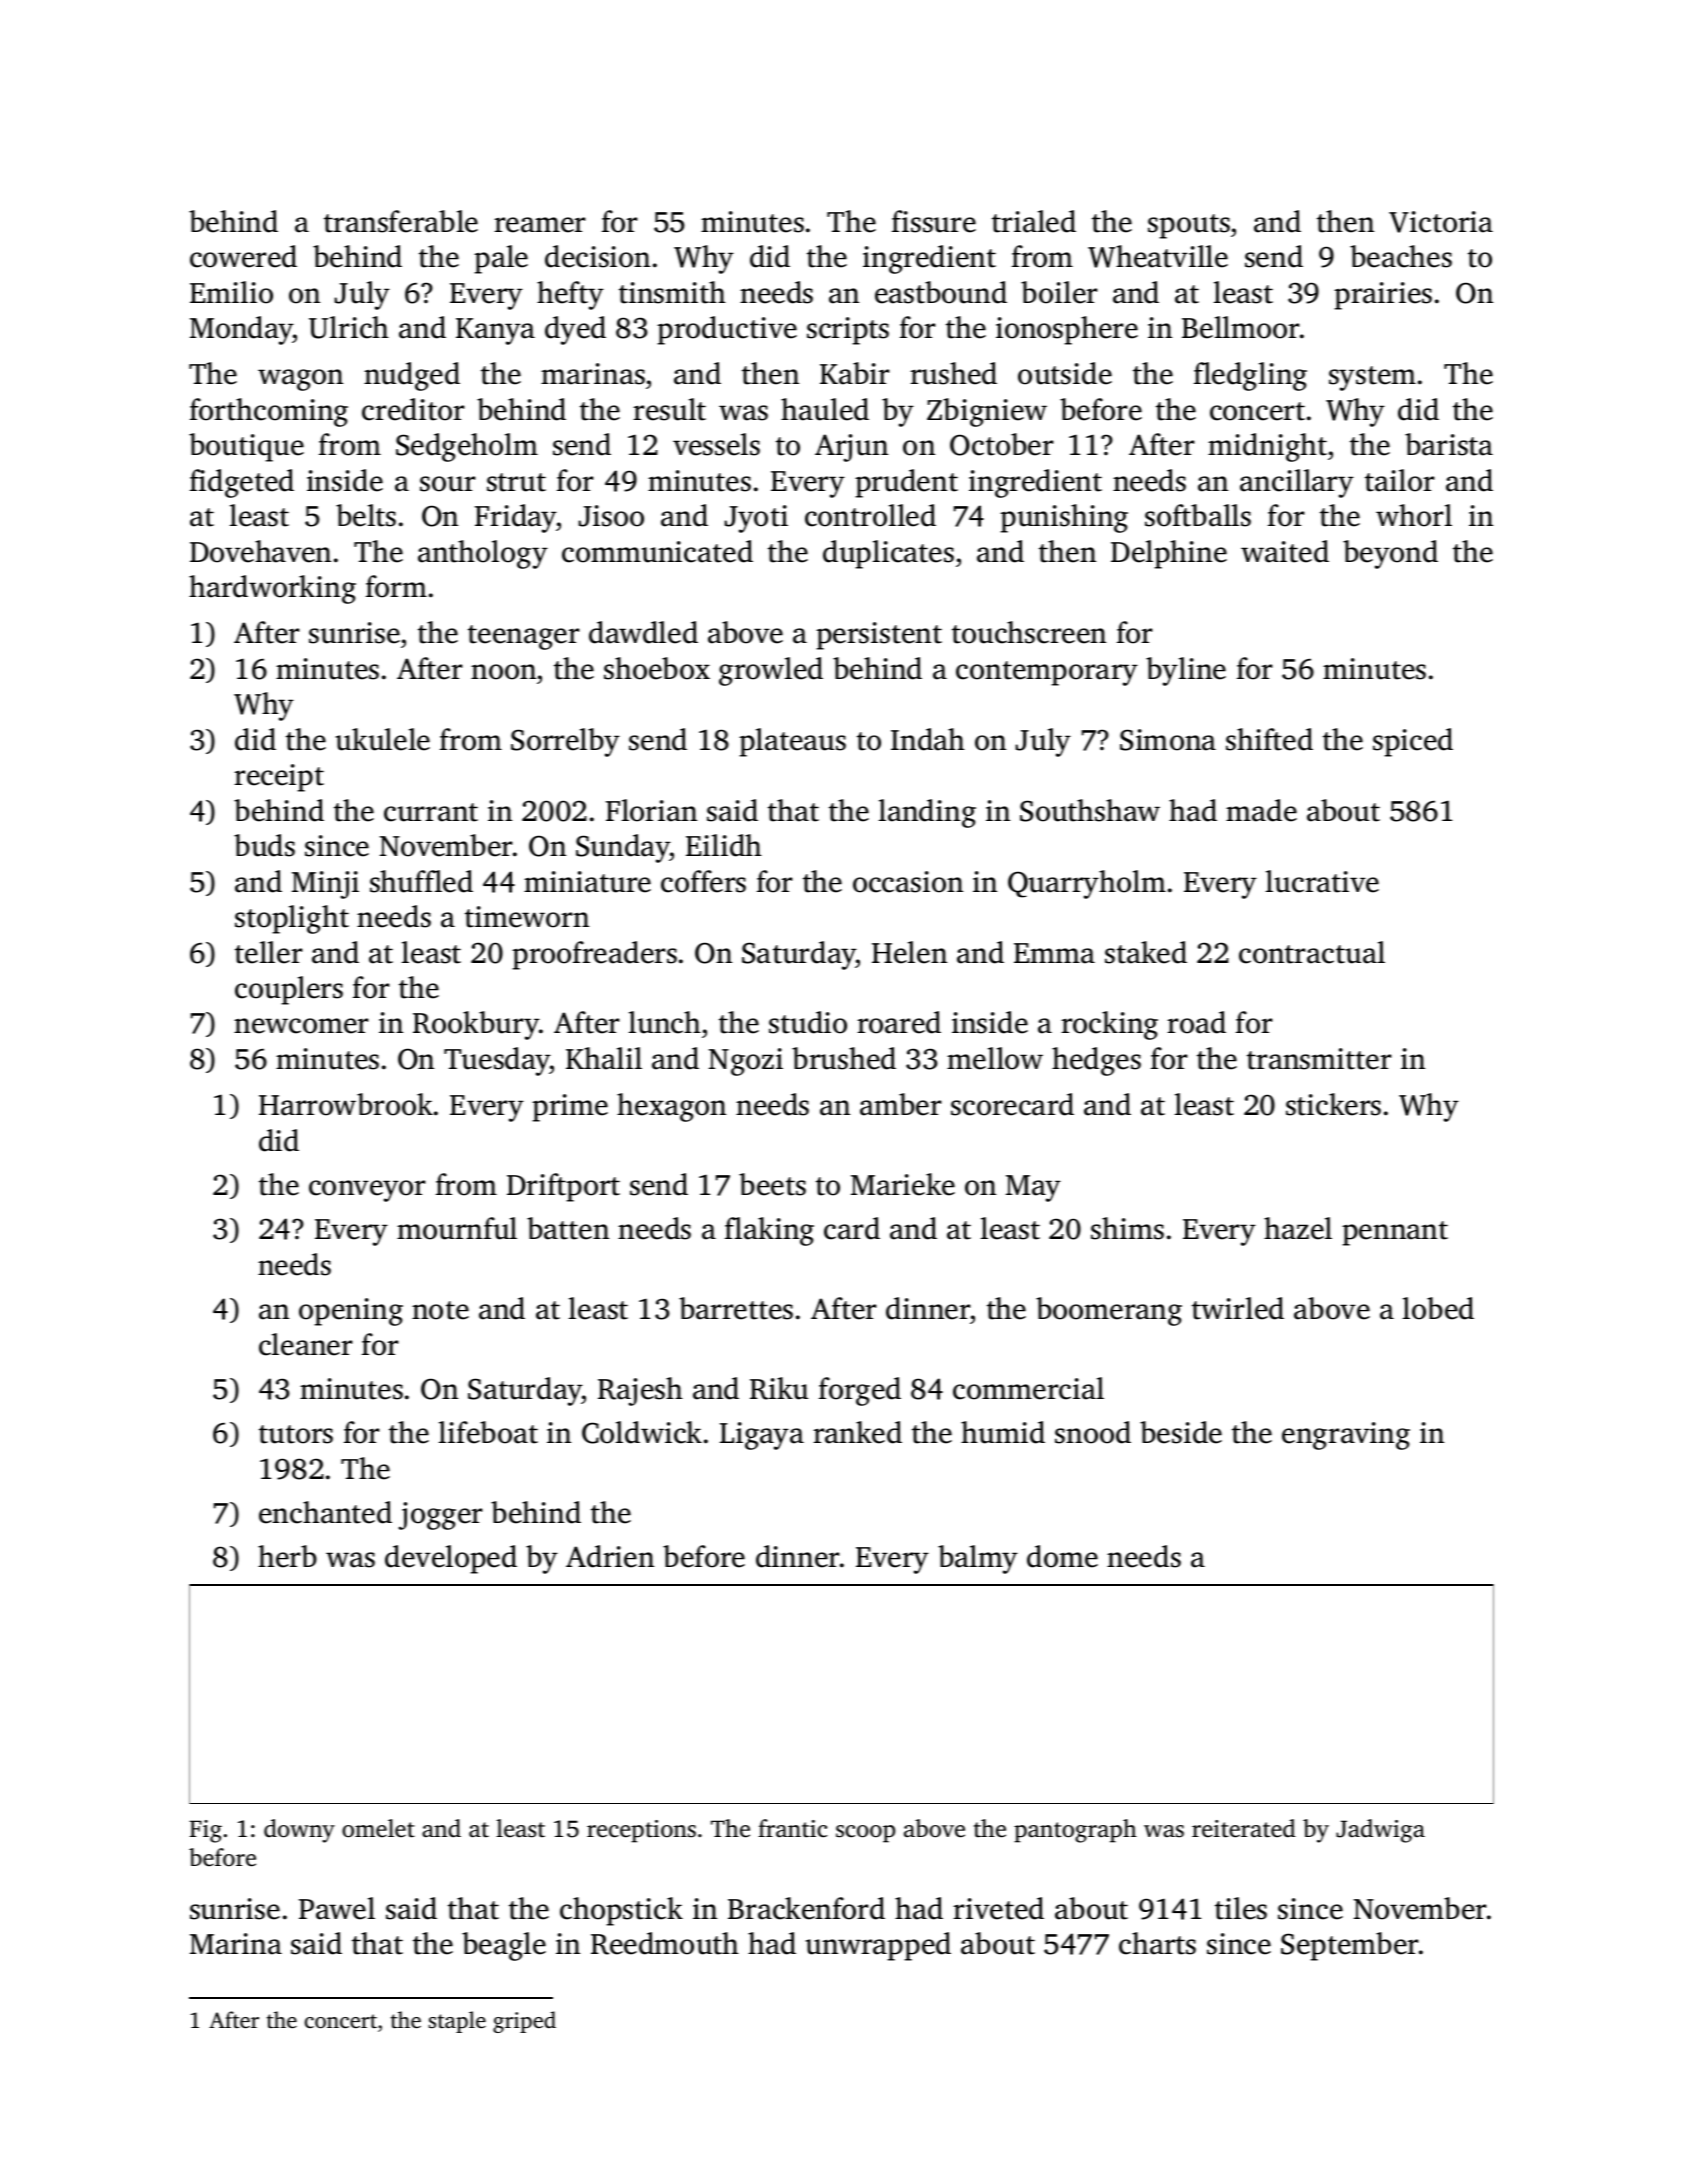 The height and width of the screenshot is (2178, 1683). Describe the element at coordinates (1380, 1831) in the screenshot. I see `Jadwiga` at that location.
